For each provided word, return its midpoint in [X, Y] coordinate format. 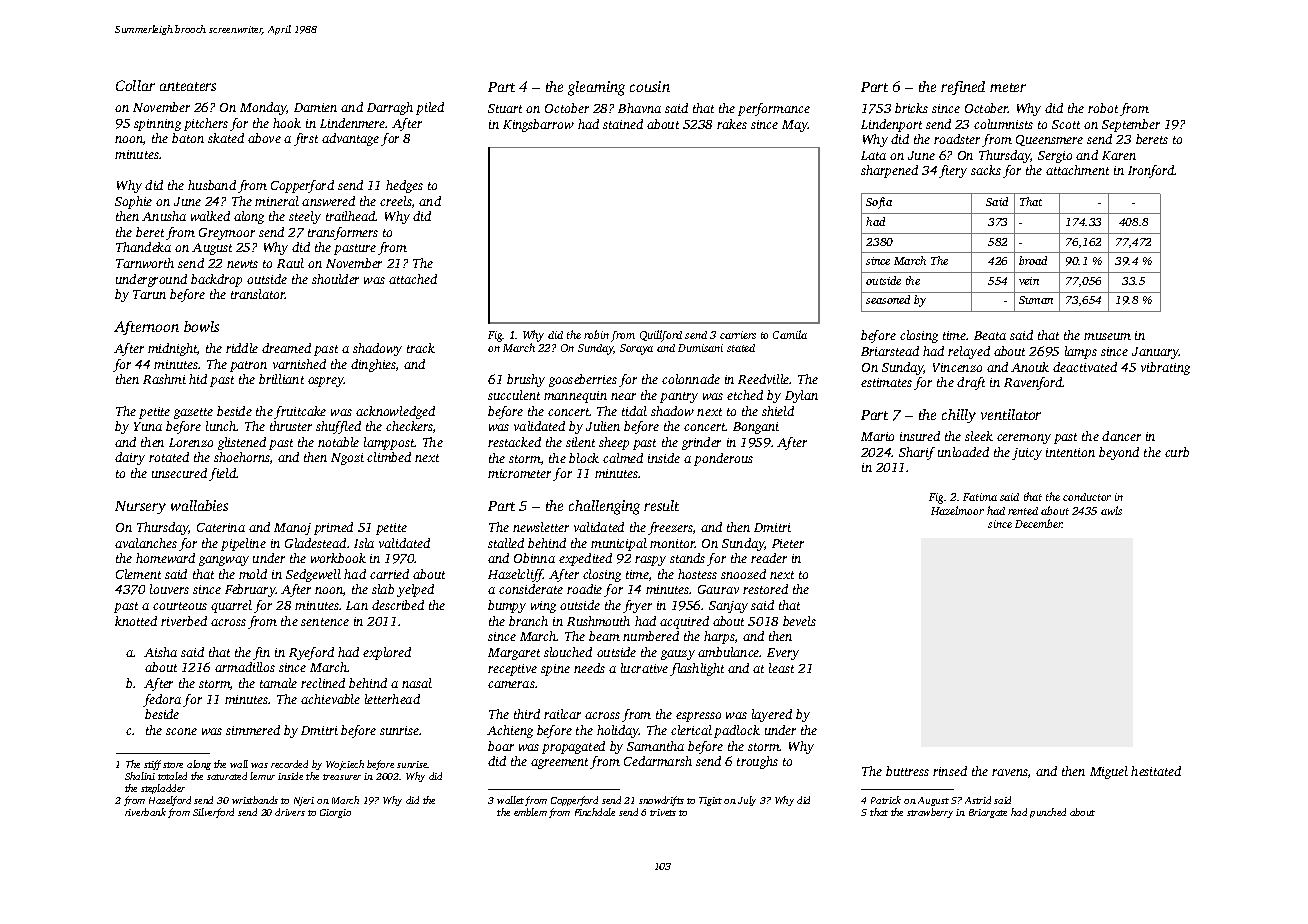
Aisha [160, 652]
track [421, 348]
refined [963, 88]
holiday [618, 731]
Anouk [1030, 367]
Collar [135, 85]
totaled [172, 776]
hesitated [1156, 771]
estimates [886, 382]
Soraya [636, 349]
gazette [193, 413]
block [584, 458]
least [781, 668]
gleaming [596, 88]
